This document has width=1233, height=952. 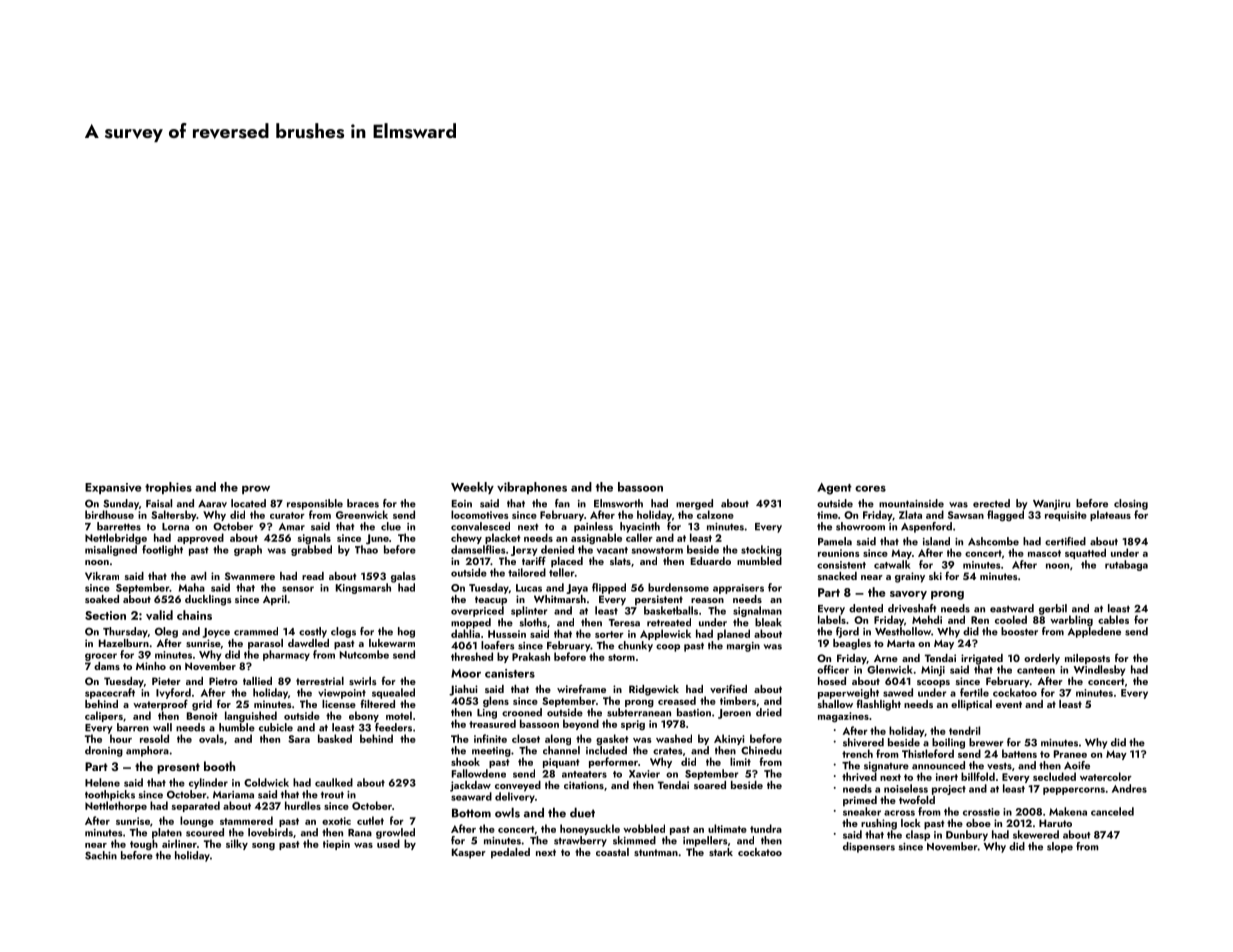 I want to click on viewpoint, so click(x=342, y=694).
